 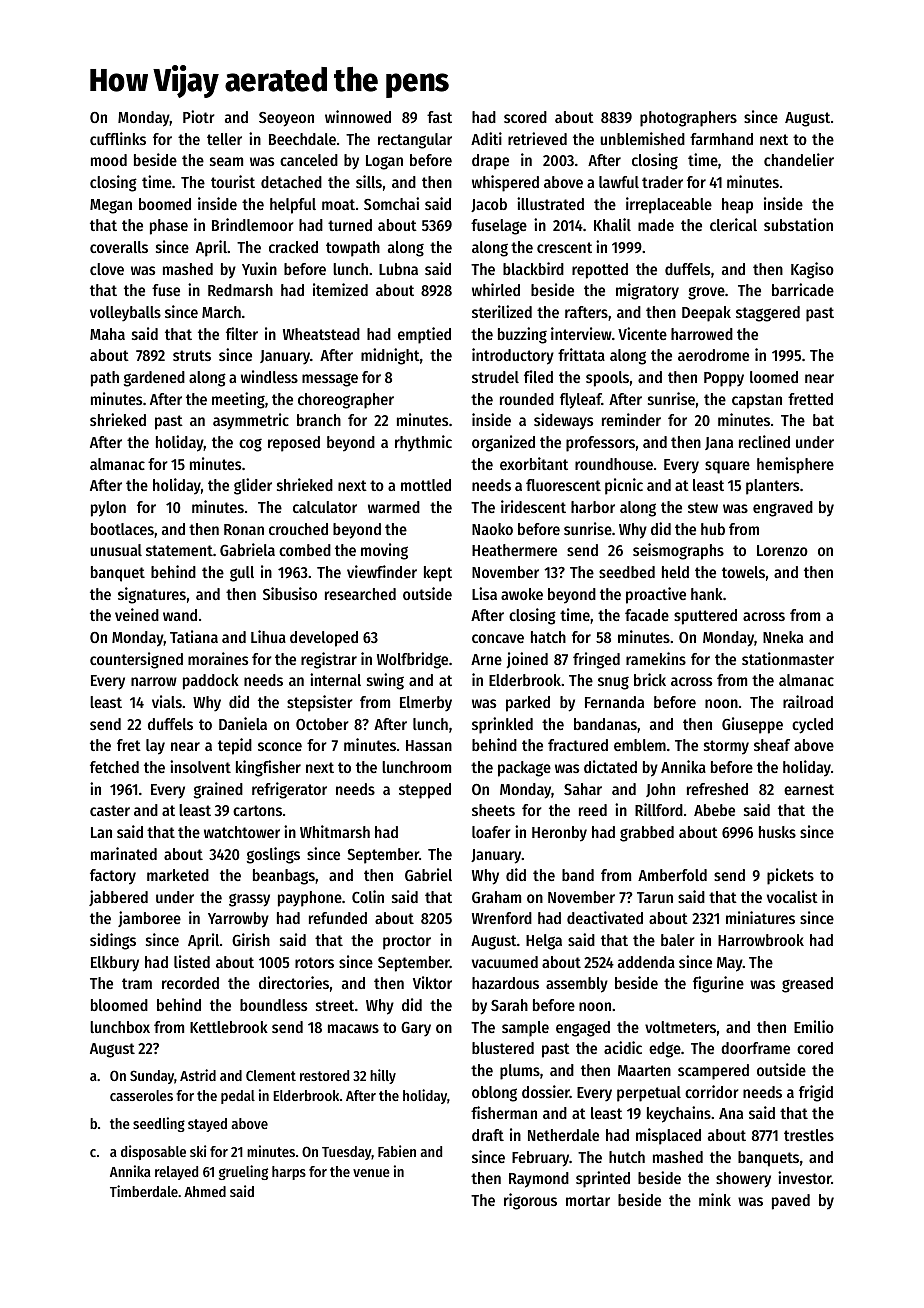 I want to click on volleyballs, so click(x=125, y=314).
